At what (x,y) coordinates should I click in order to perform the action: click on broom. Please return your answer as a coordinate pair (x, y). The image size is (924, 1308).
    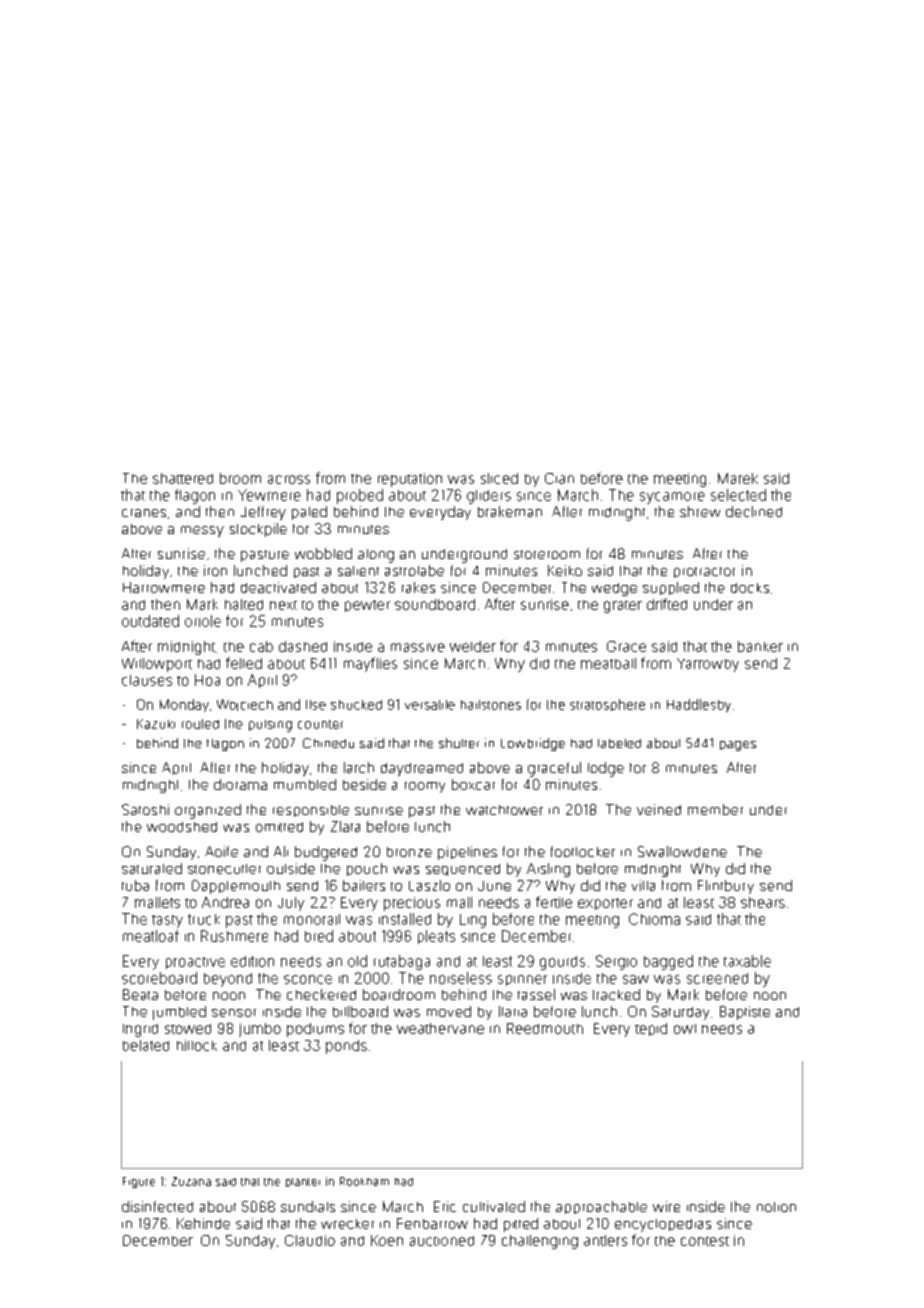
    Looking at the image, I should click on (240, 478).
